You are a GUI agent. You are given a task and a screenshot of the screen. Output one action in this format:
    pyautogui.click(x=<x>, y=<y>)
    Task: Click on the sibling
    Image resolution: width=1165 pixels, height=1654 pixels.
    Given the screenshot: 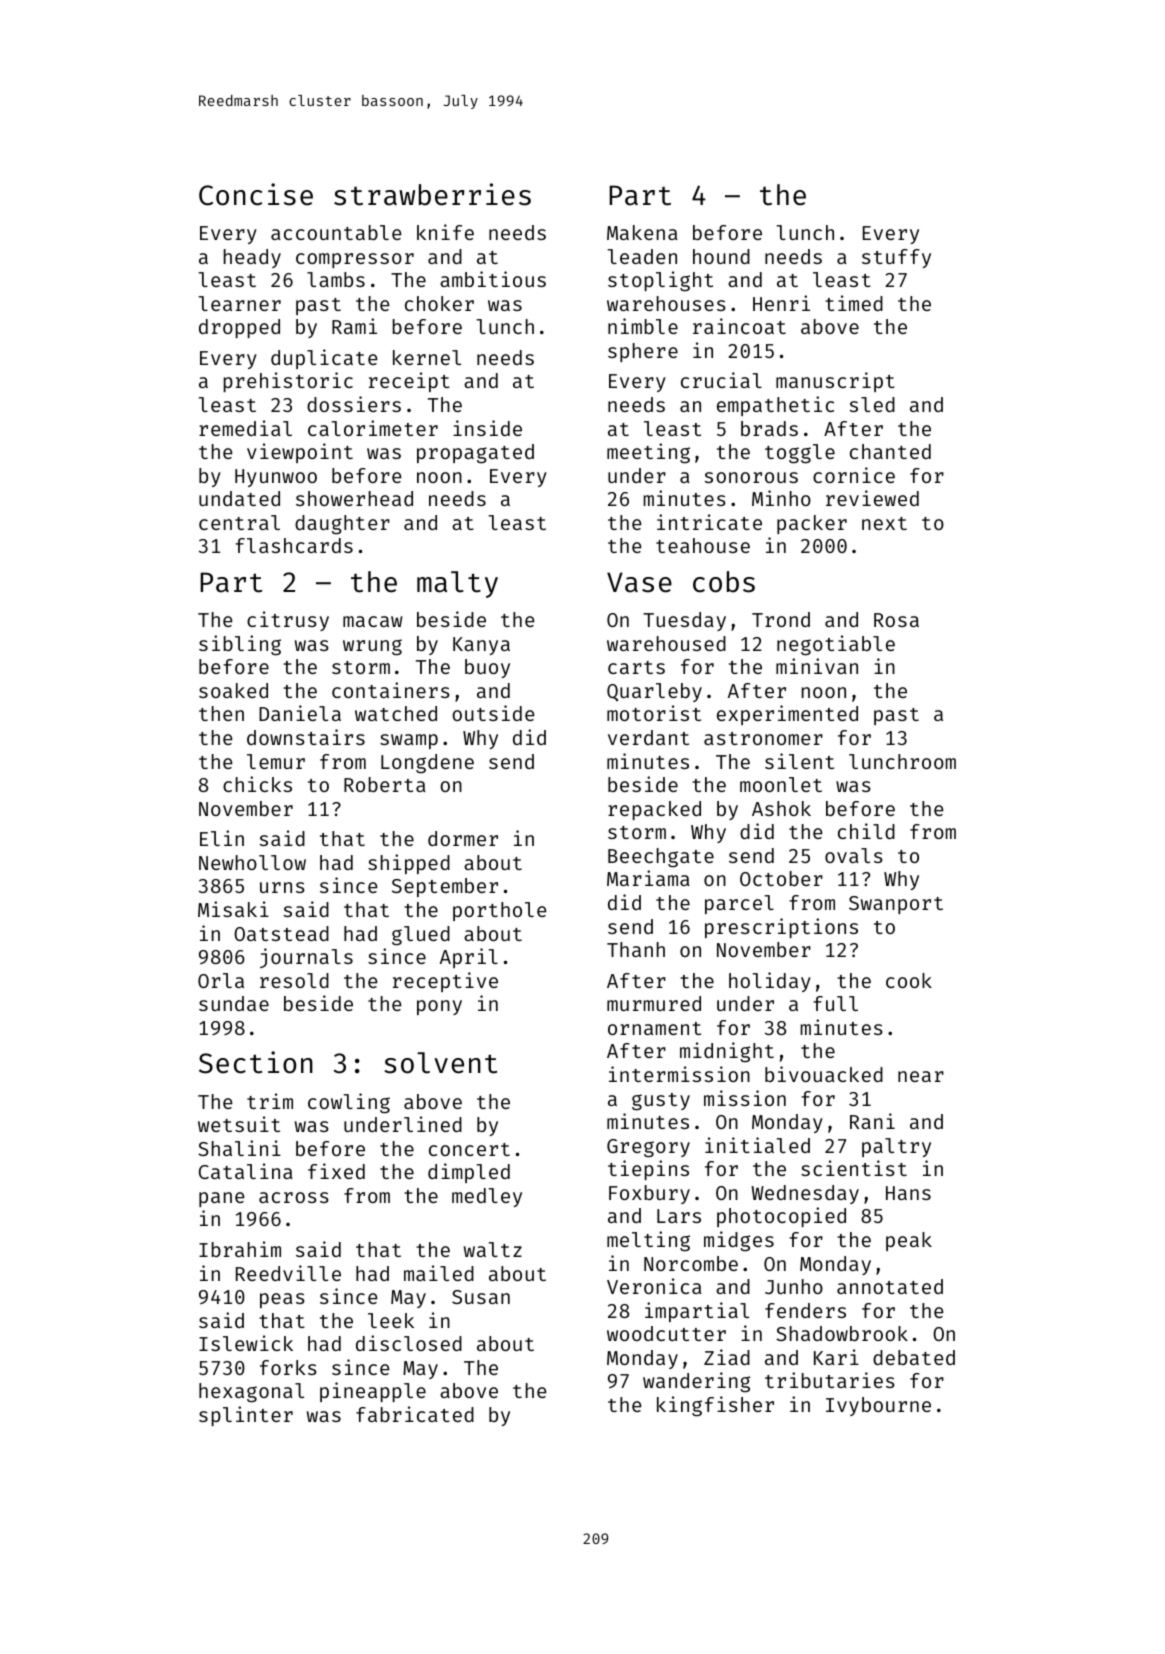 What is the action you would take?
    pyautogui.click(x=240, y=645)
